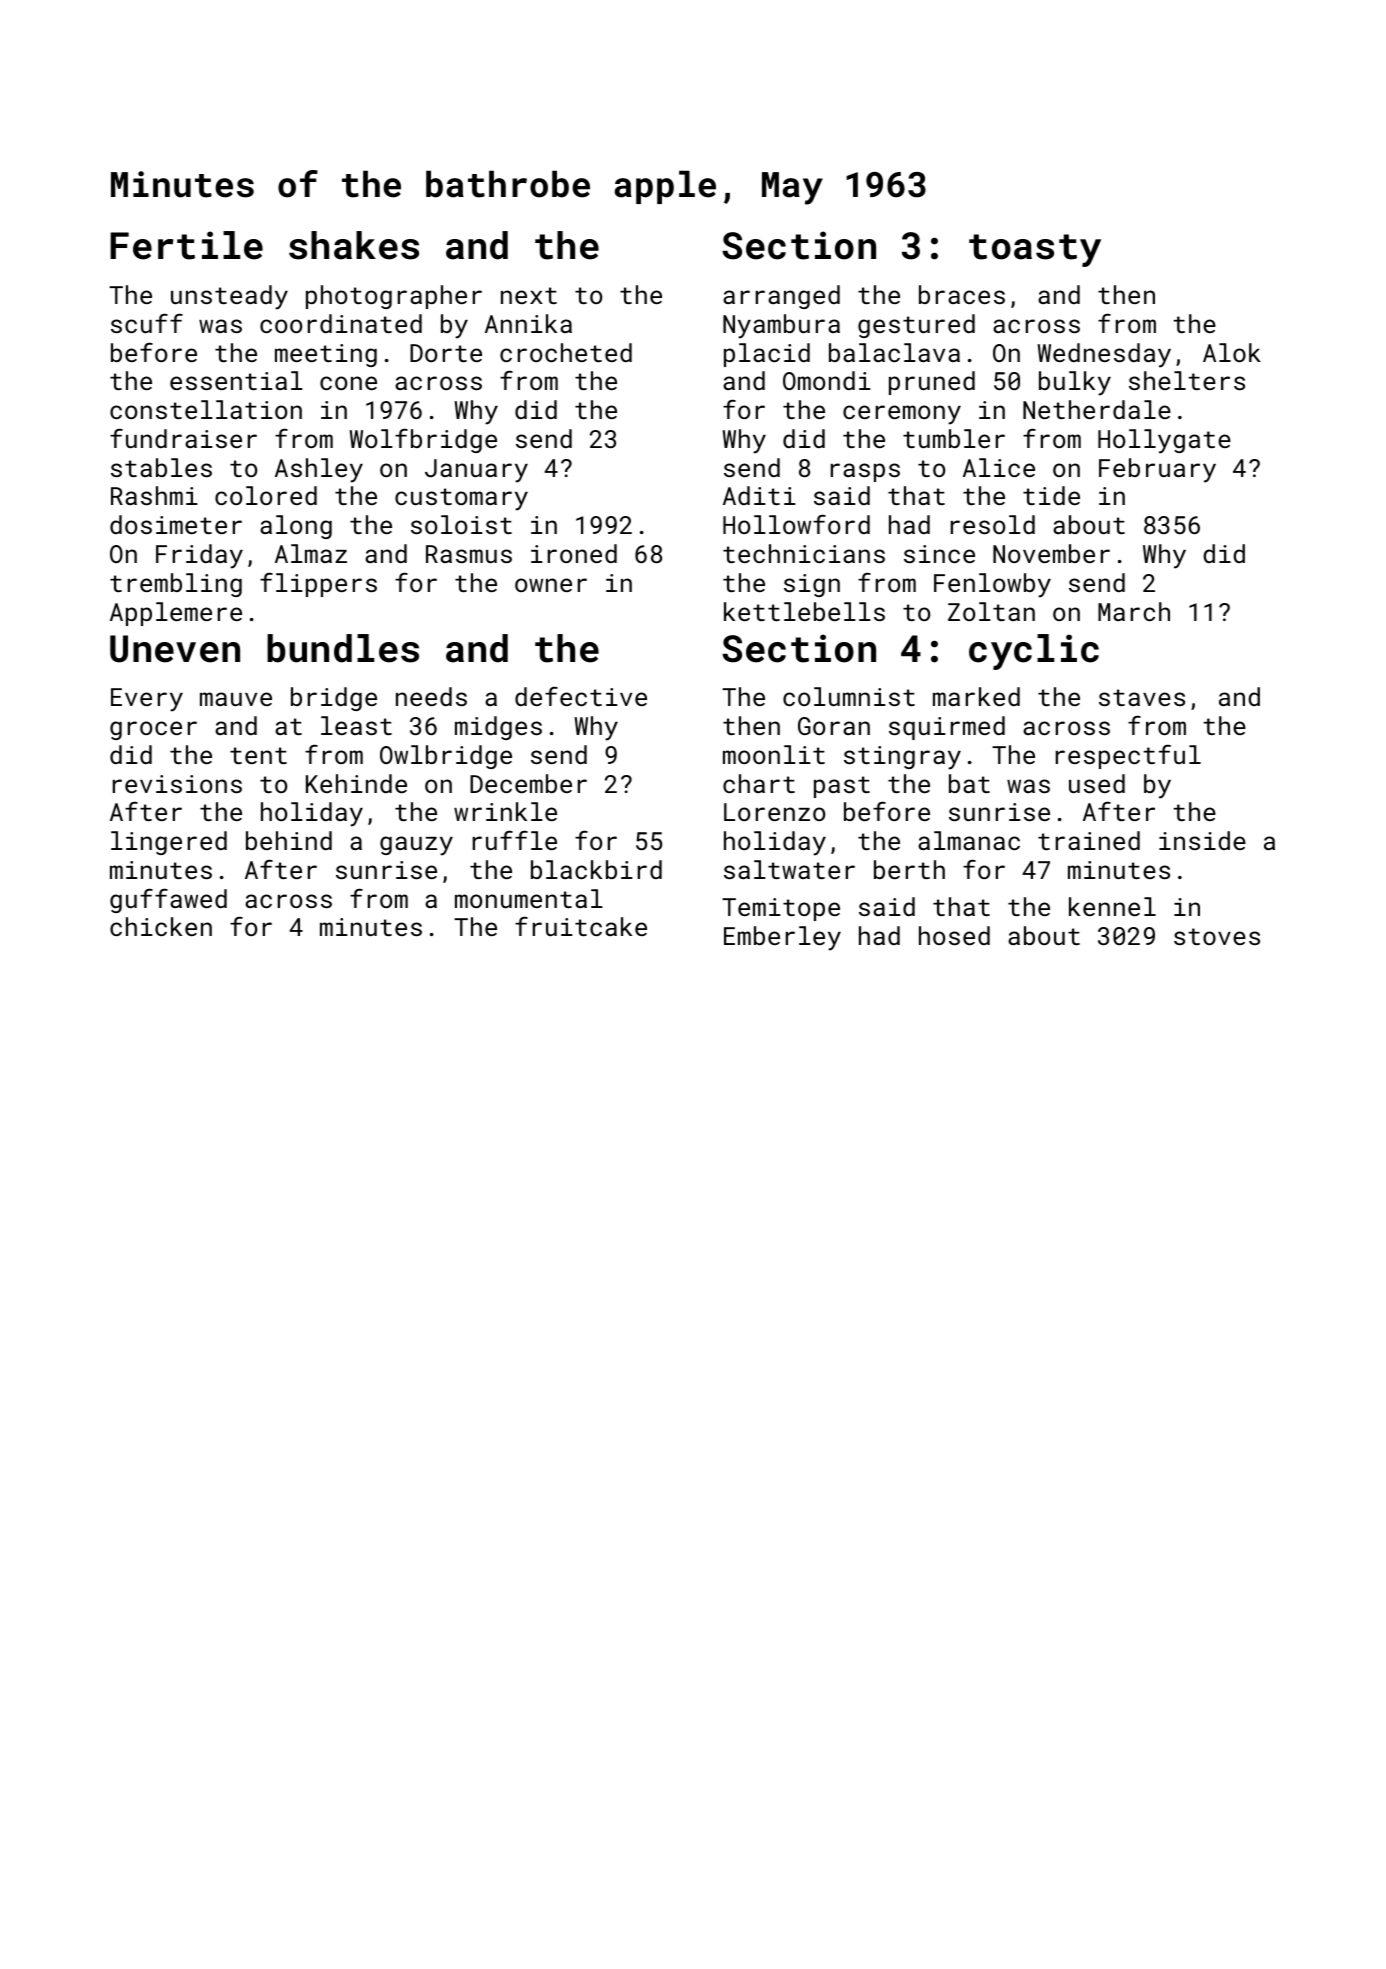 This screenshot has width=1386, height=1969. I want to click on kettlebells, so click(804, 611).
